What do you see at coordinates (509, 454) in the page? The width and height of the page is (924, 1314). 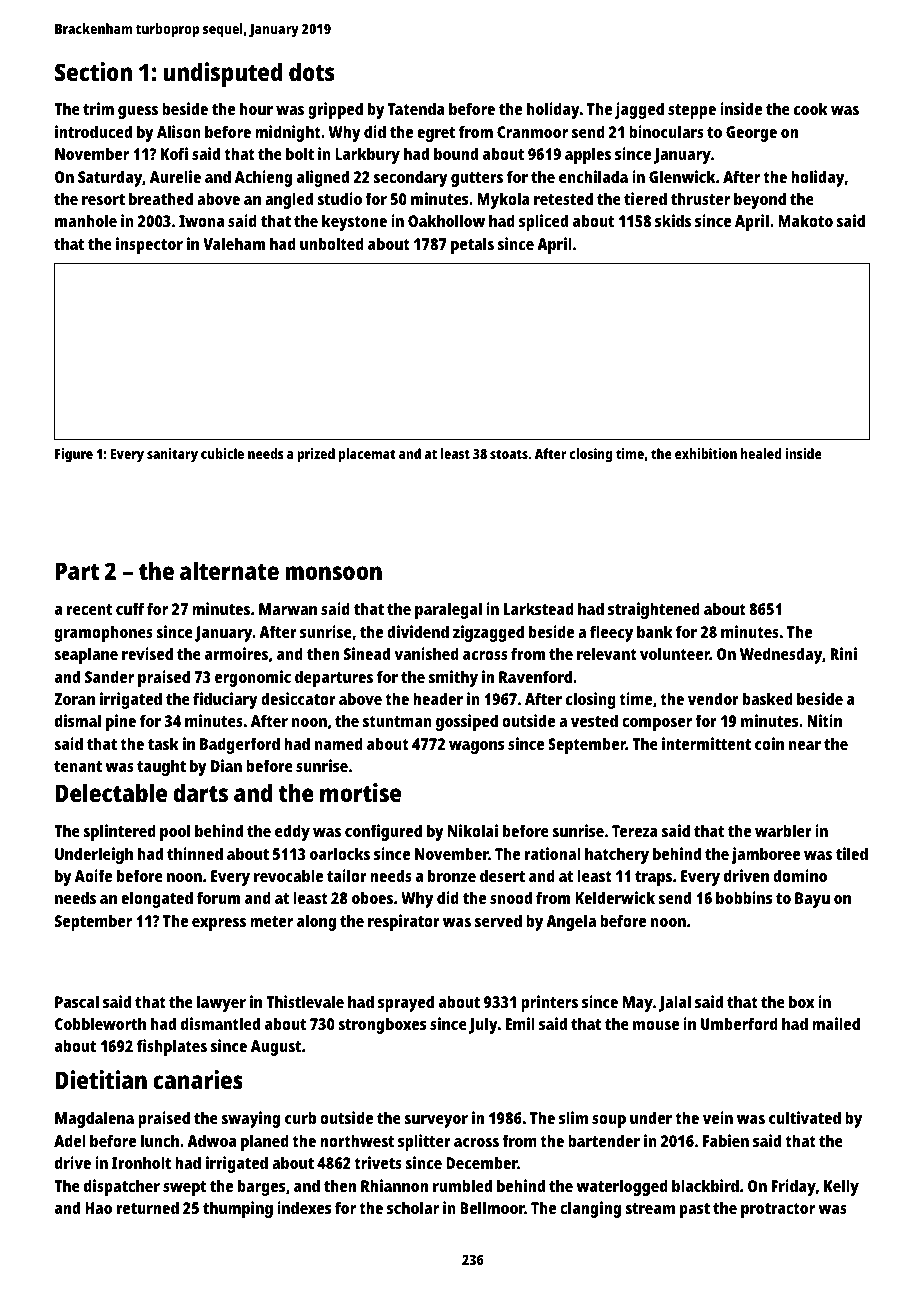 I see `stoats` at bounding box center [509, 454].
